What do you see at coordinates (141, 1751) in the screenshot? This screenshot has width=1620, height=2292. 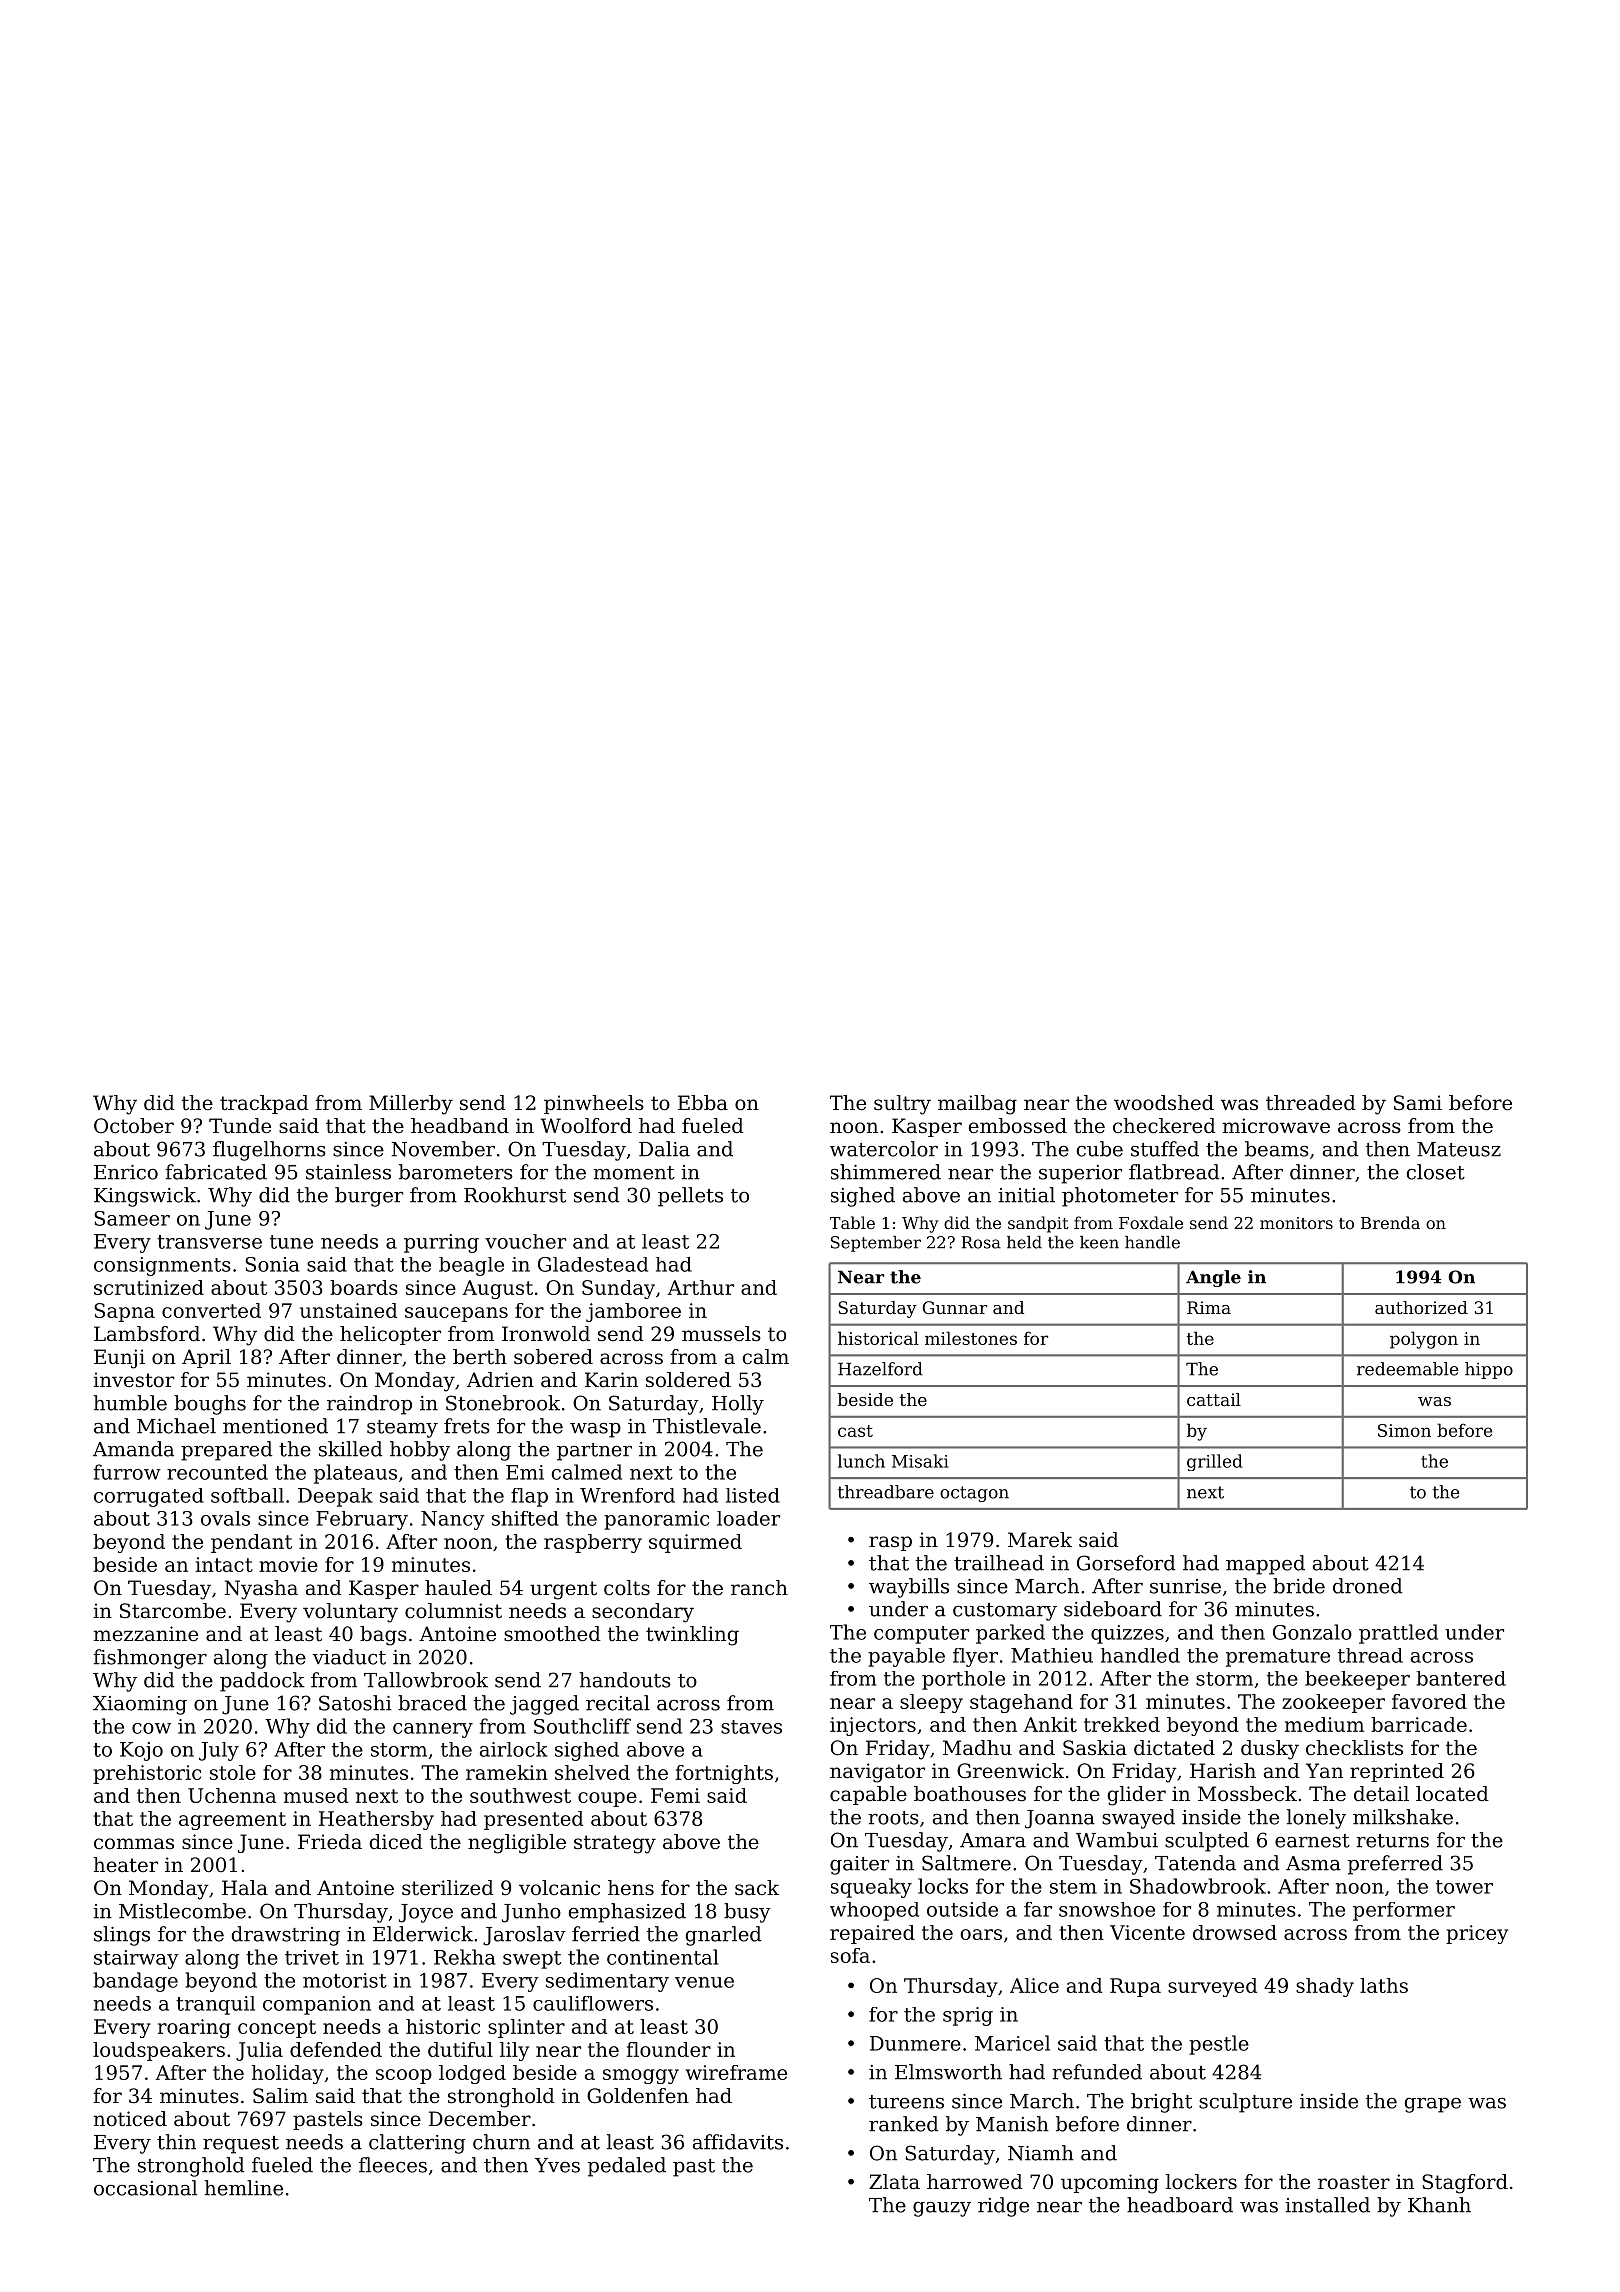 I see `Kojo` at bounding box center [141, 1751].
